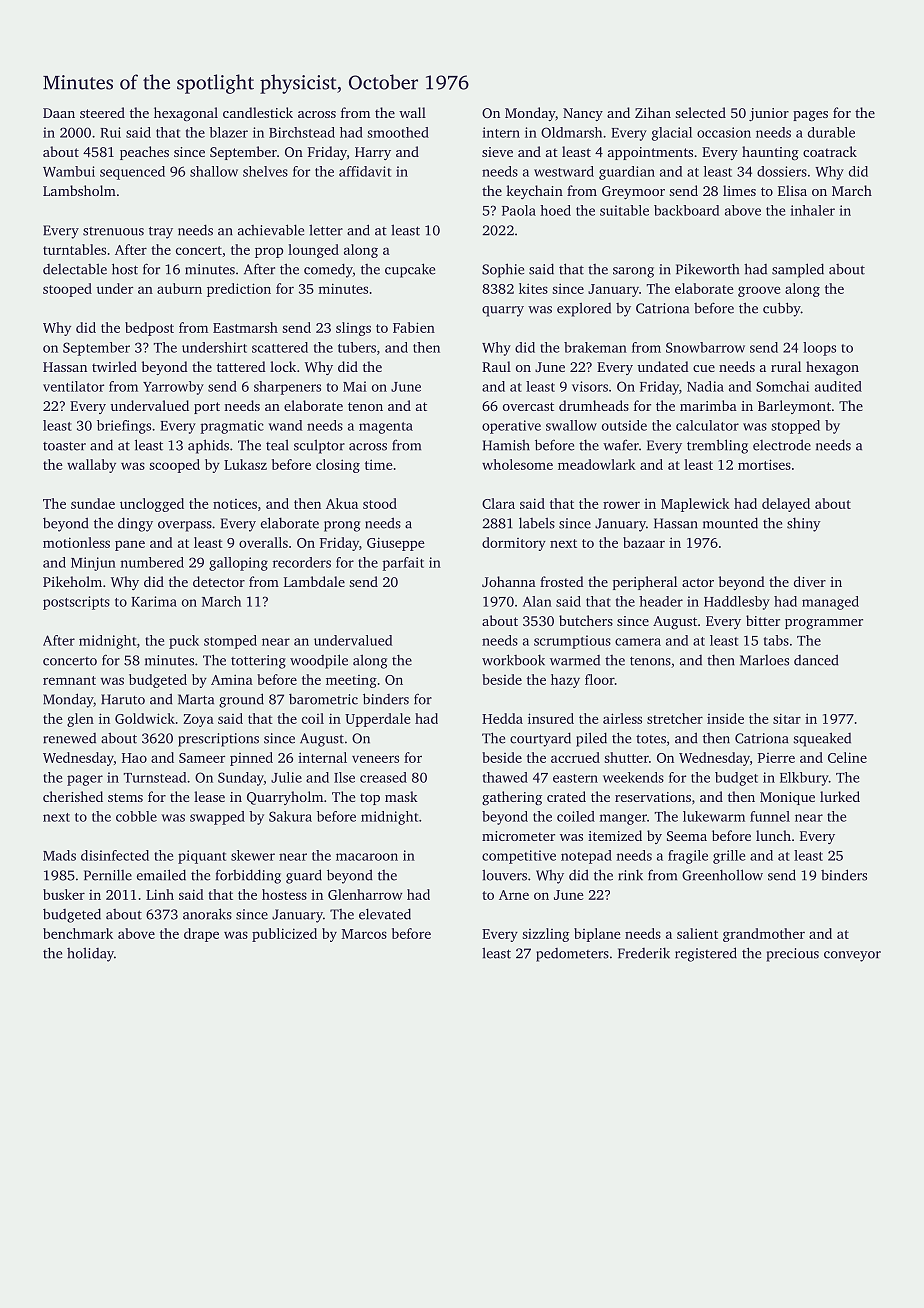  What do you see at coordinates (184, 642) in the screenshot?
I see `puck` at bounding box center [184, 642].
